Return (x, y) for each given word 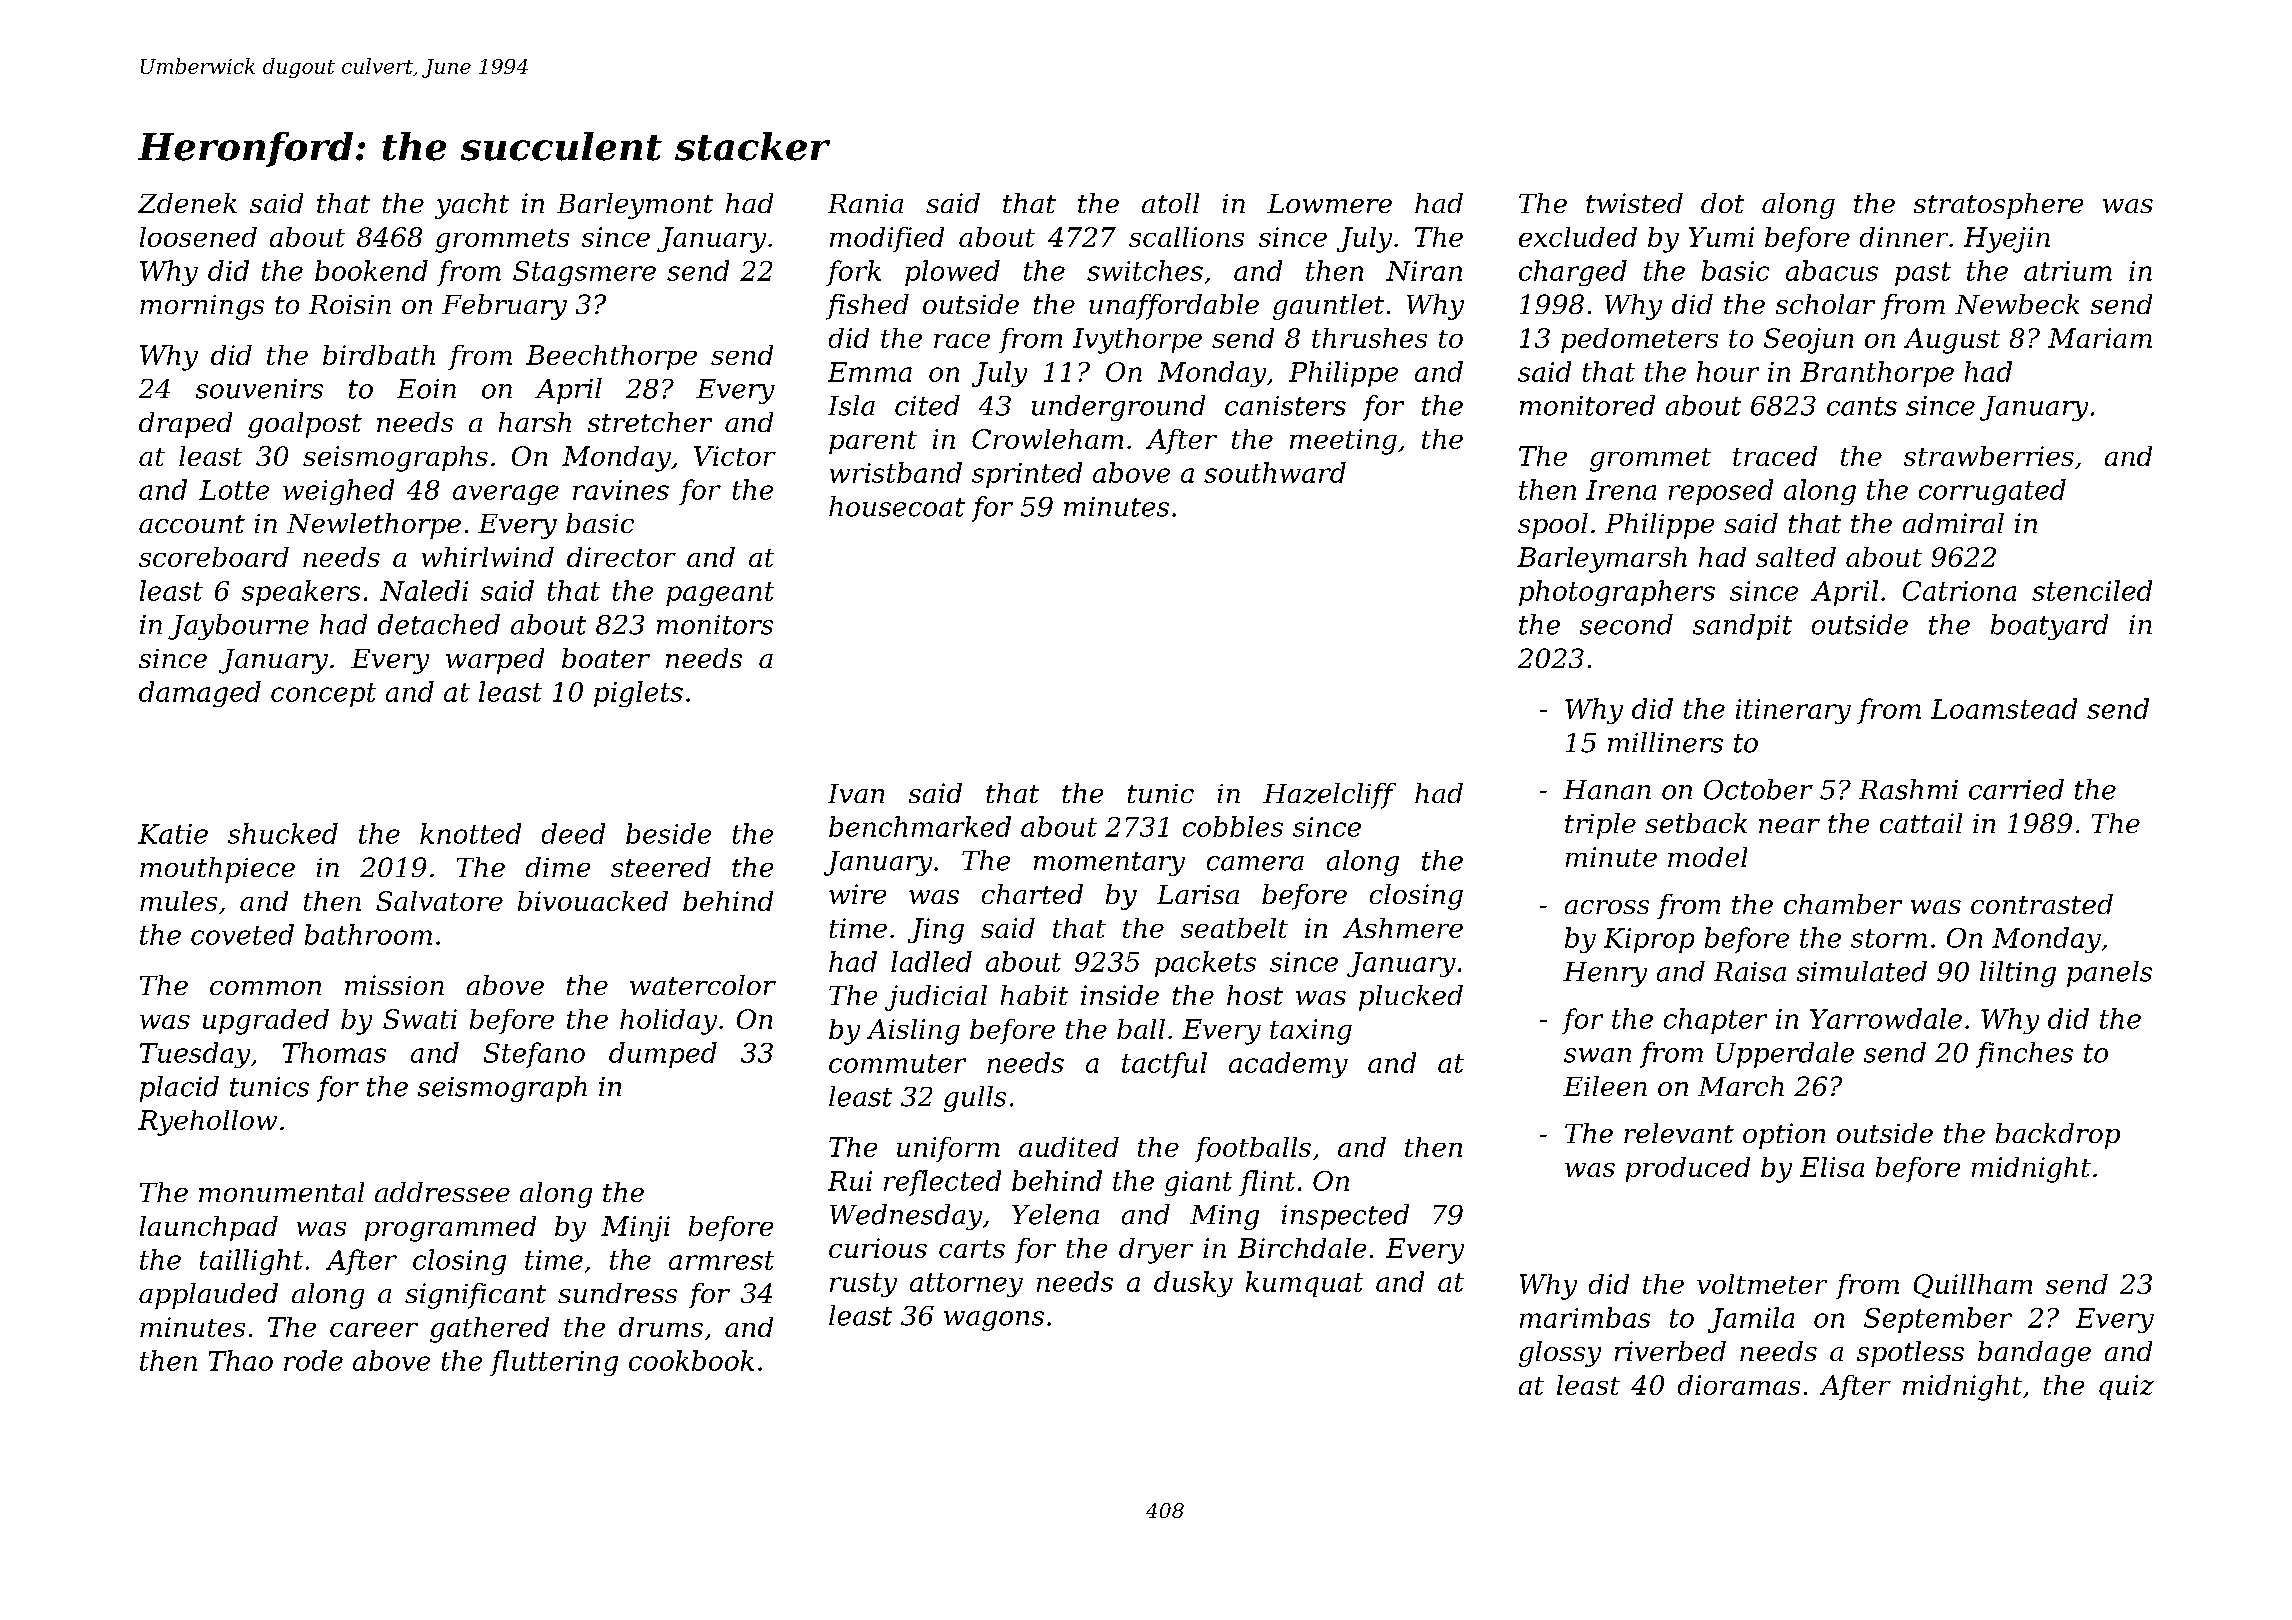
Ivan (856, 793)
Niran (1424, 271)
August (1952, 341)
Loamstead (2004, 708)
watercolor (703, 985)
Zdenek (187, 203)
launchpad (209, 1228)
